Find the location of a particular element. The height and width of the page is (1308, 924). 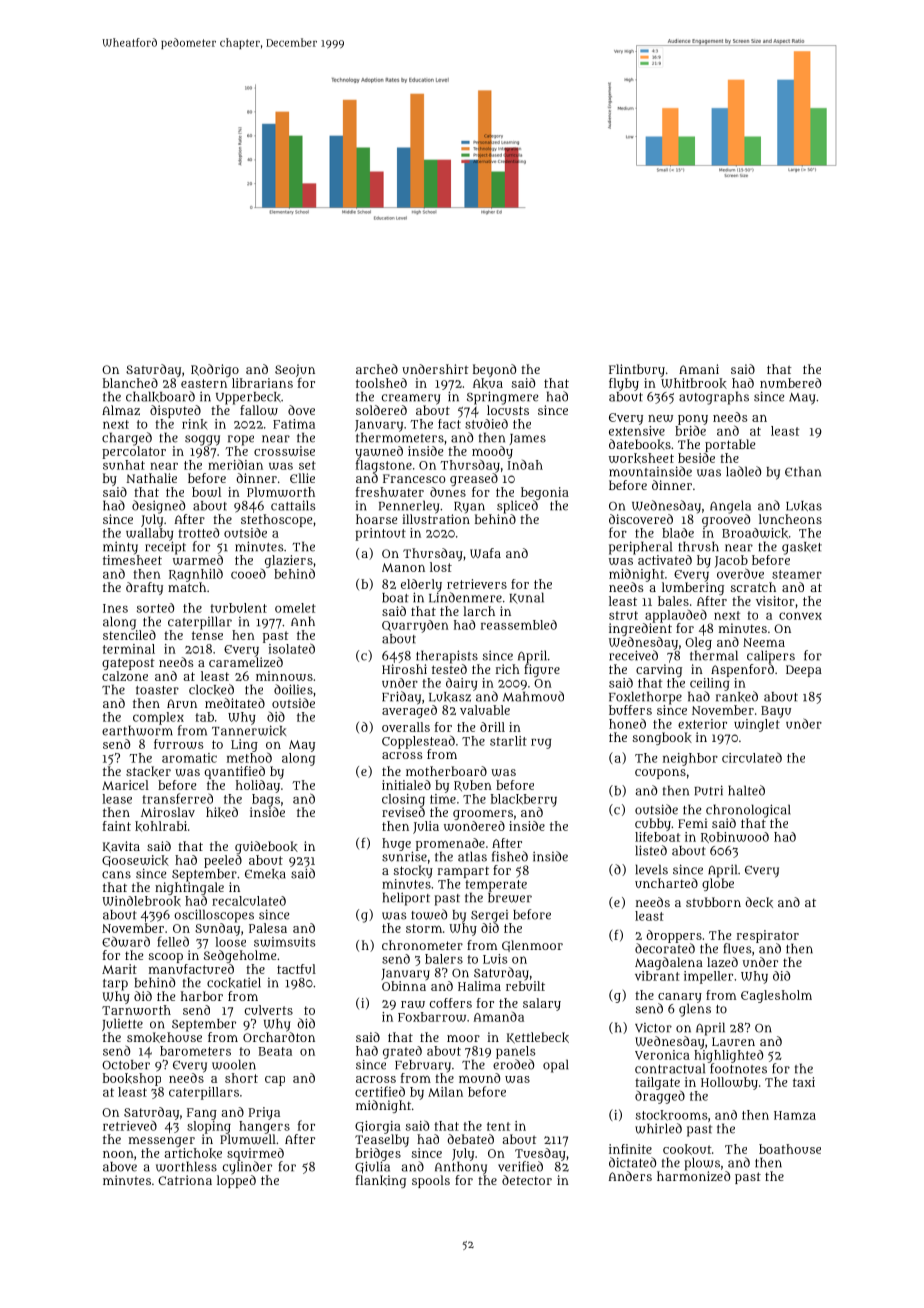

James is located at coordinates (527, 439).
